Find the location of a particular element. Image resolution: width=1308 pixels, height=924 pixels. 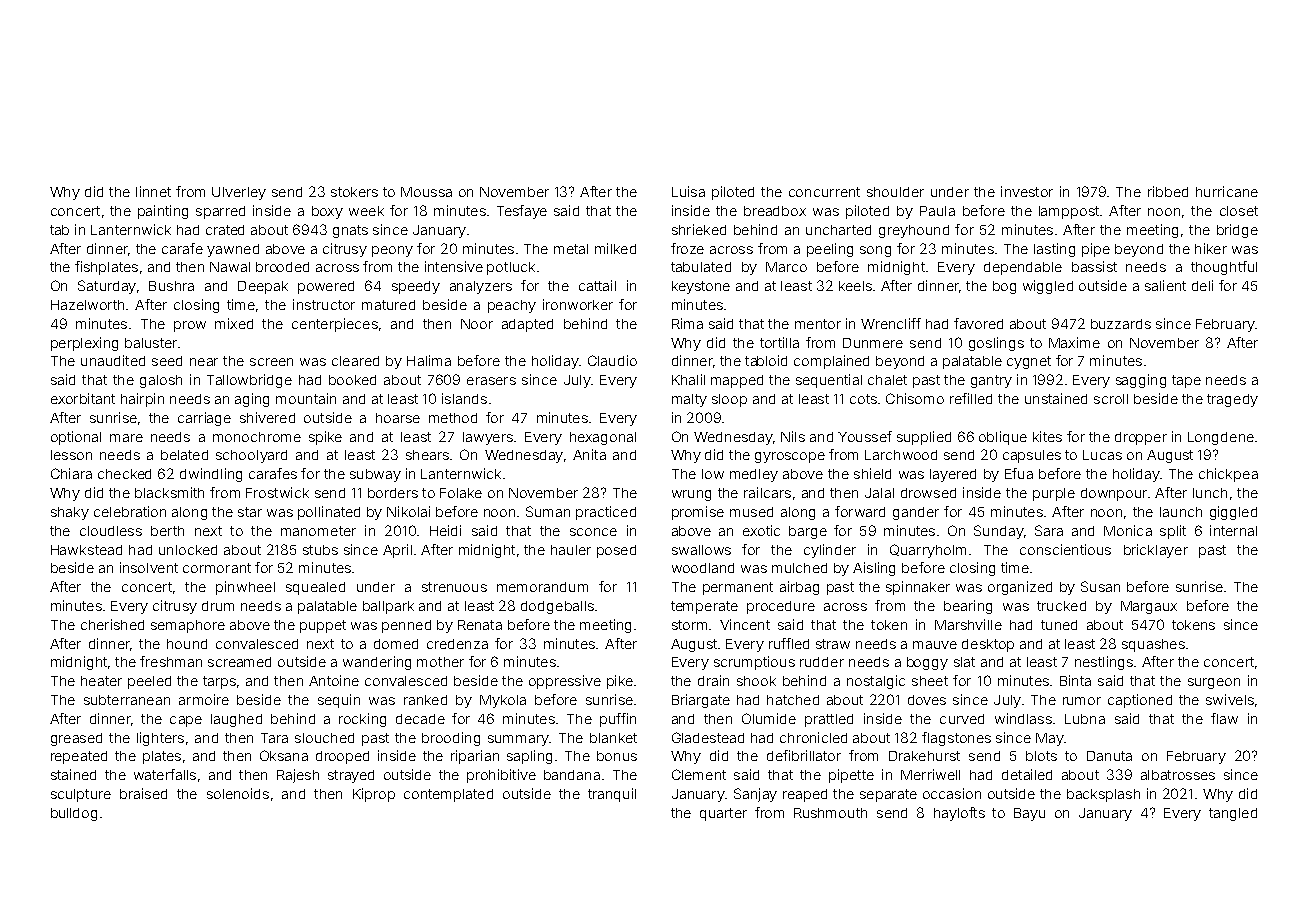

monochrome is located at coordinates (257, 437).
